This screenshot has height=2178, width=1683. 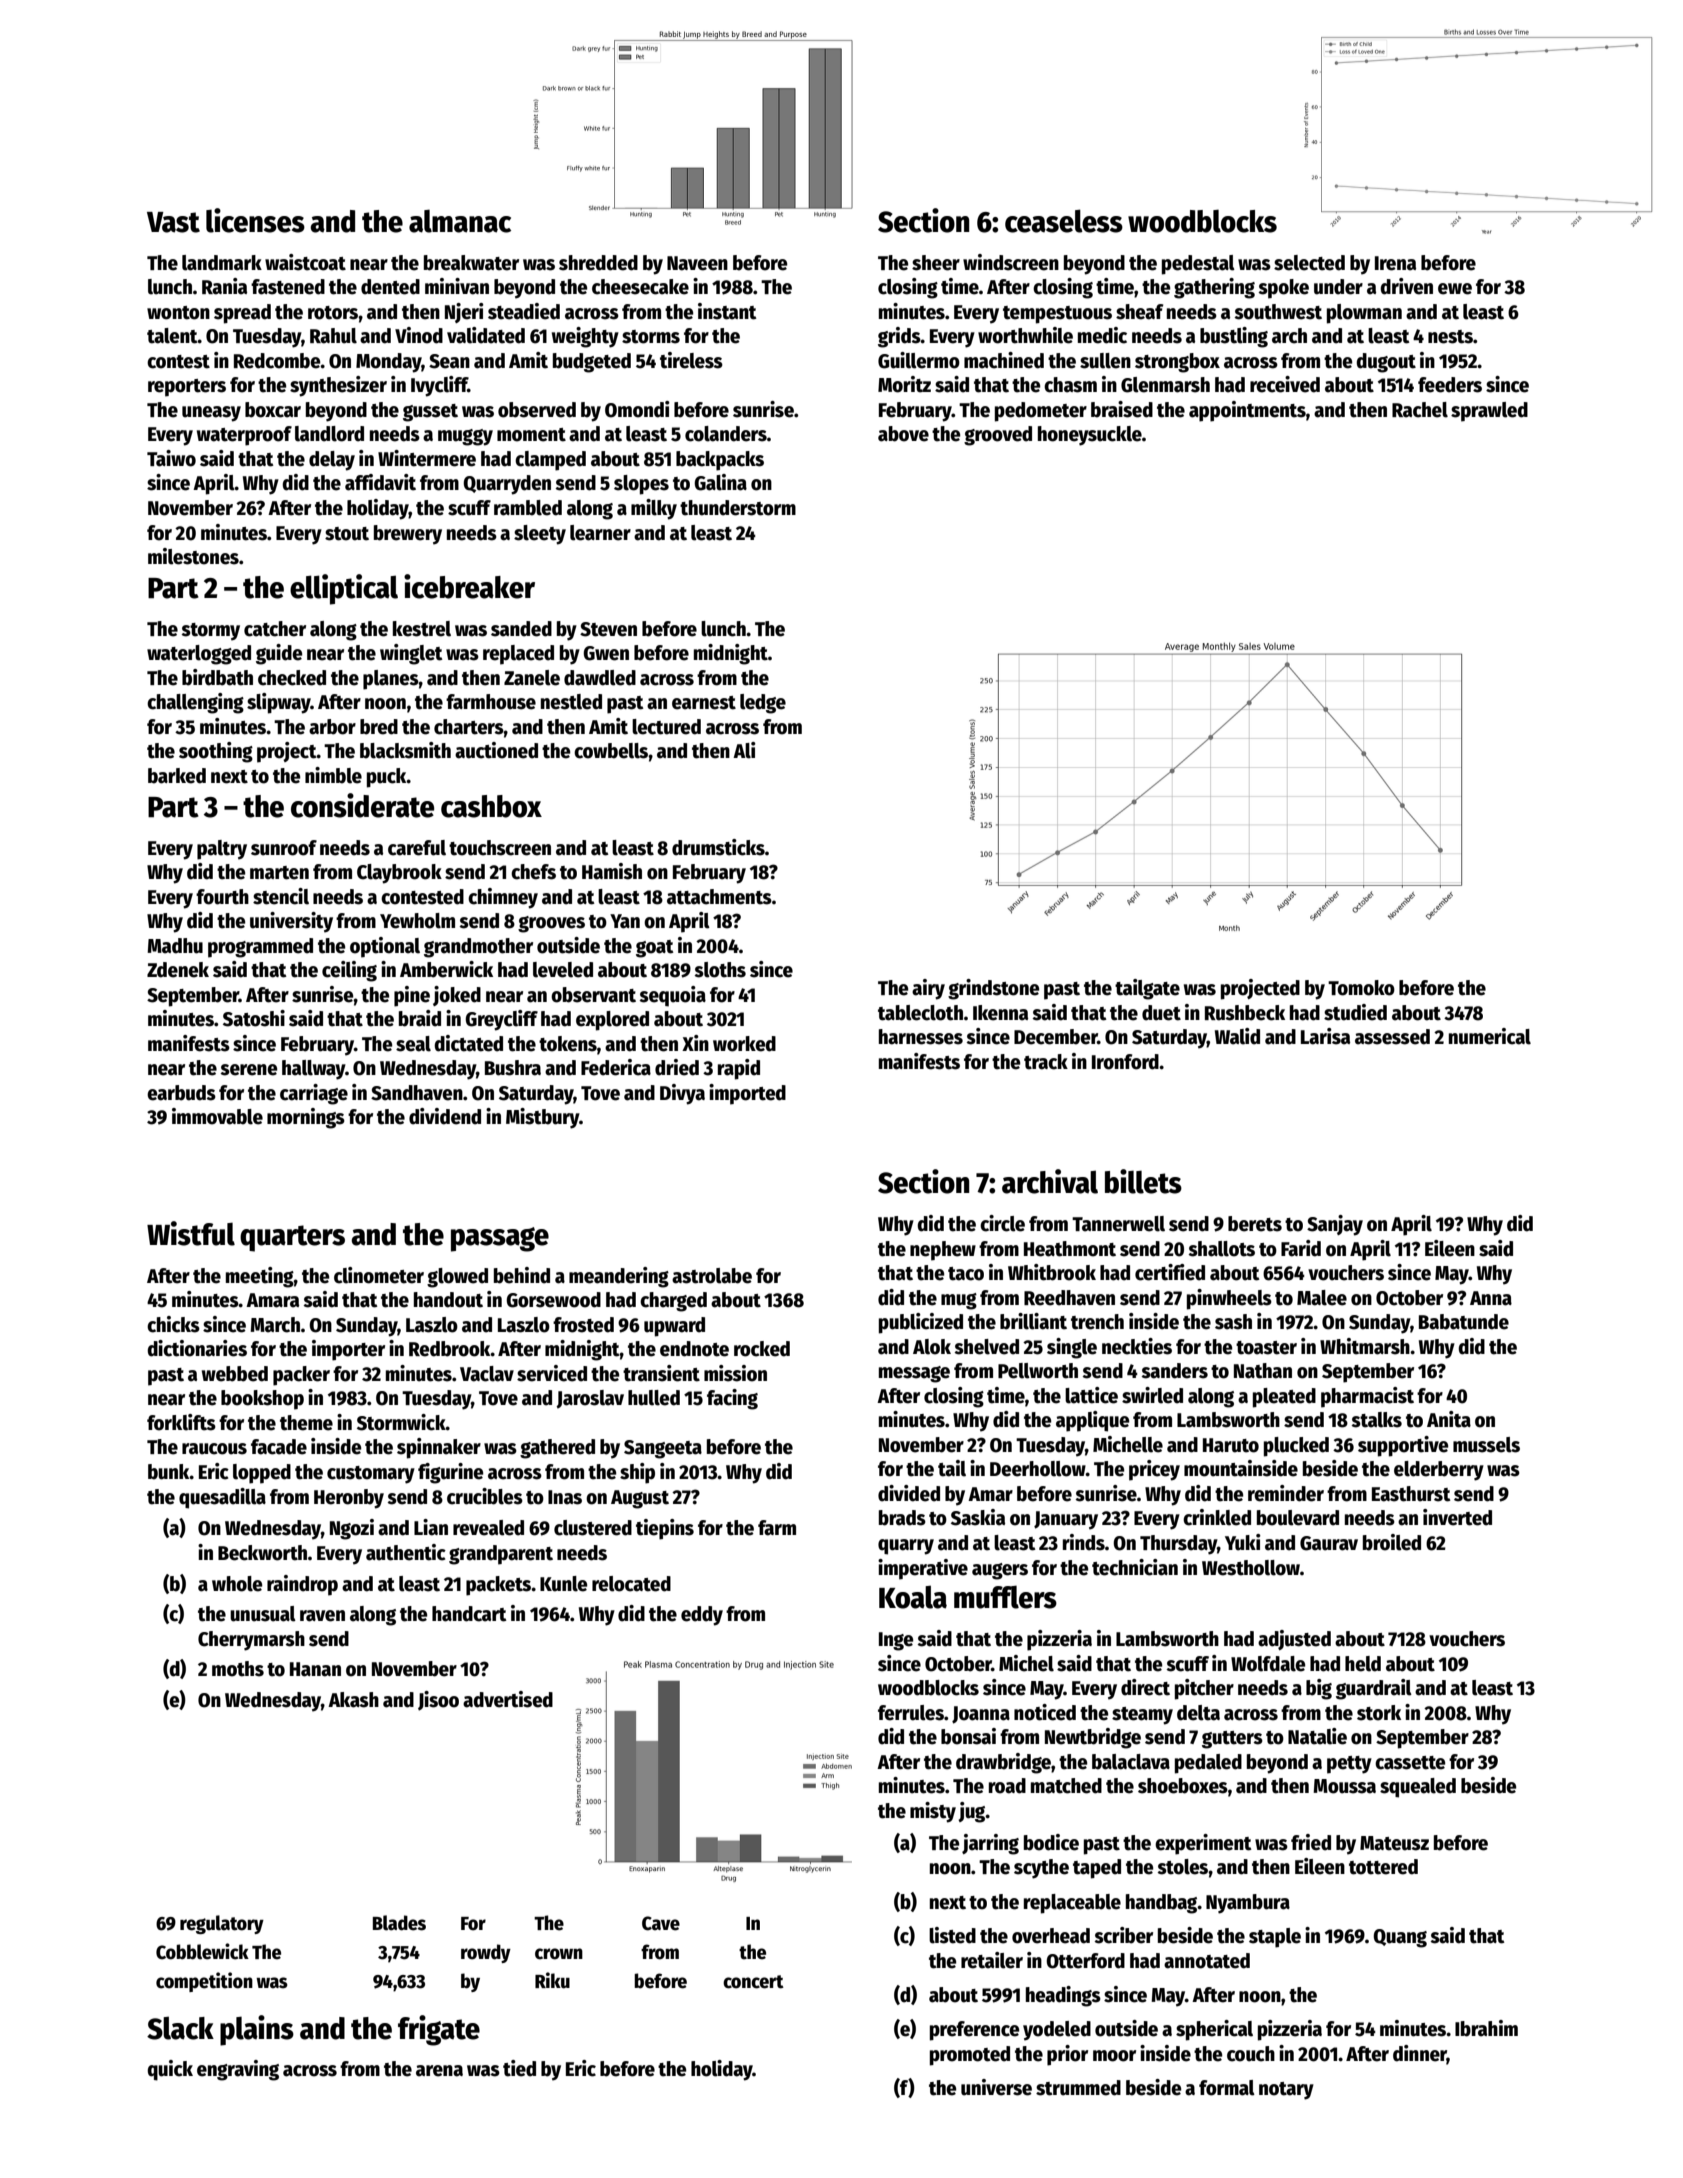 What do you see at coordinates (996, 2087) in the screenshot?
I see `universe` at bounding box center [996, 2087].
